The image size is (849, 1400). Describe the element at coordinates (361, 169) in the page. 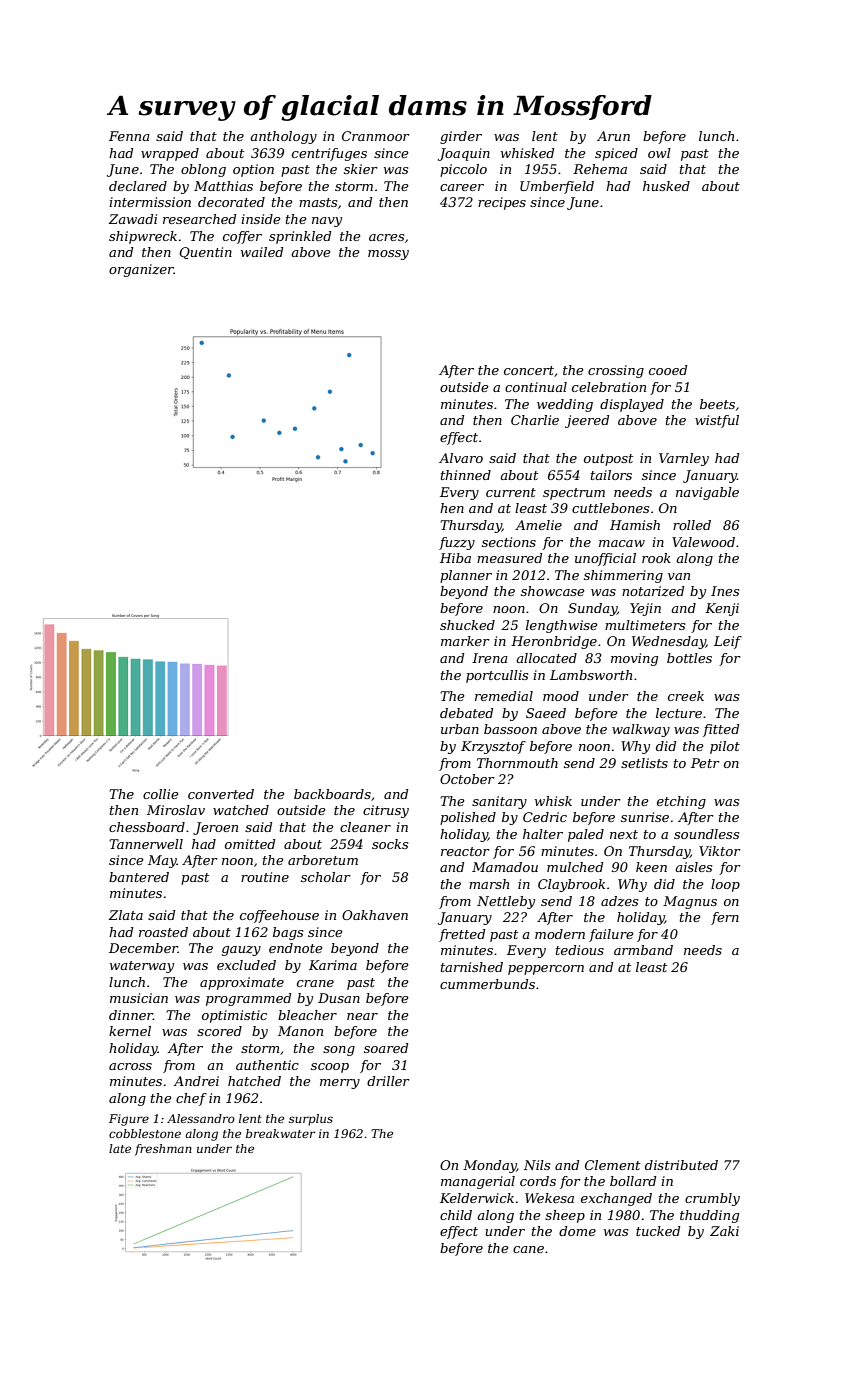

I see `skier` at that location.
